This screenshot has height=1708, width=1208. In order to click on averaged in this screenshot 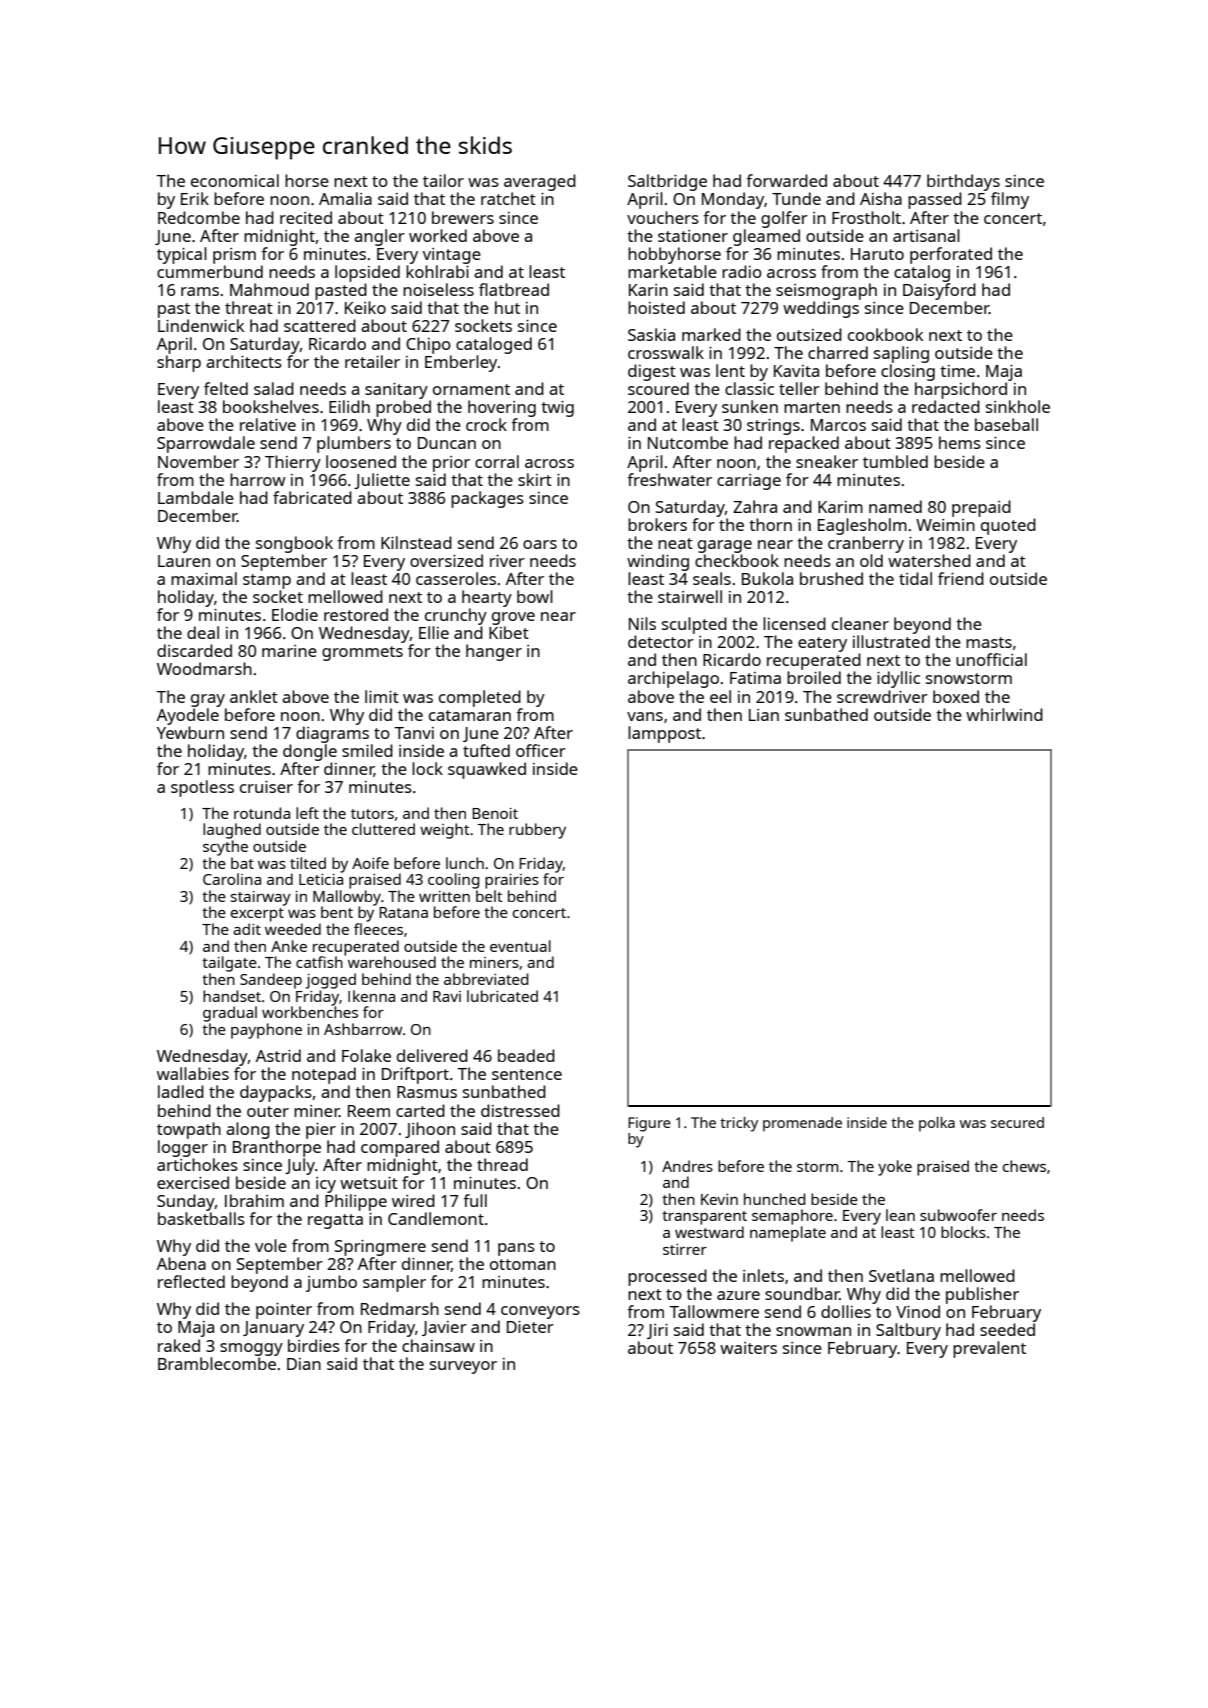, I will do `click(540, 182)`.
